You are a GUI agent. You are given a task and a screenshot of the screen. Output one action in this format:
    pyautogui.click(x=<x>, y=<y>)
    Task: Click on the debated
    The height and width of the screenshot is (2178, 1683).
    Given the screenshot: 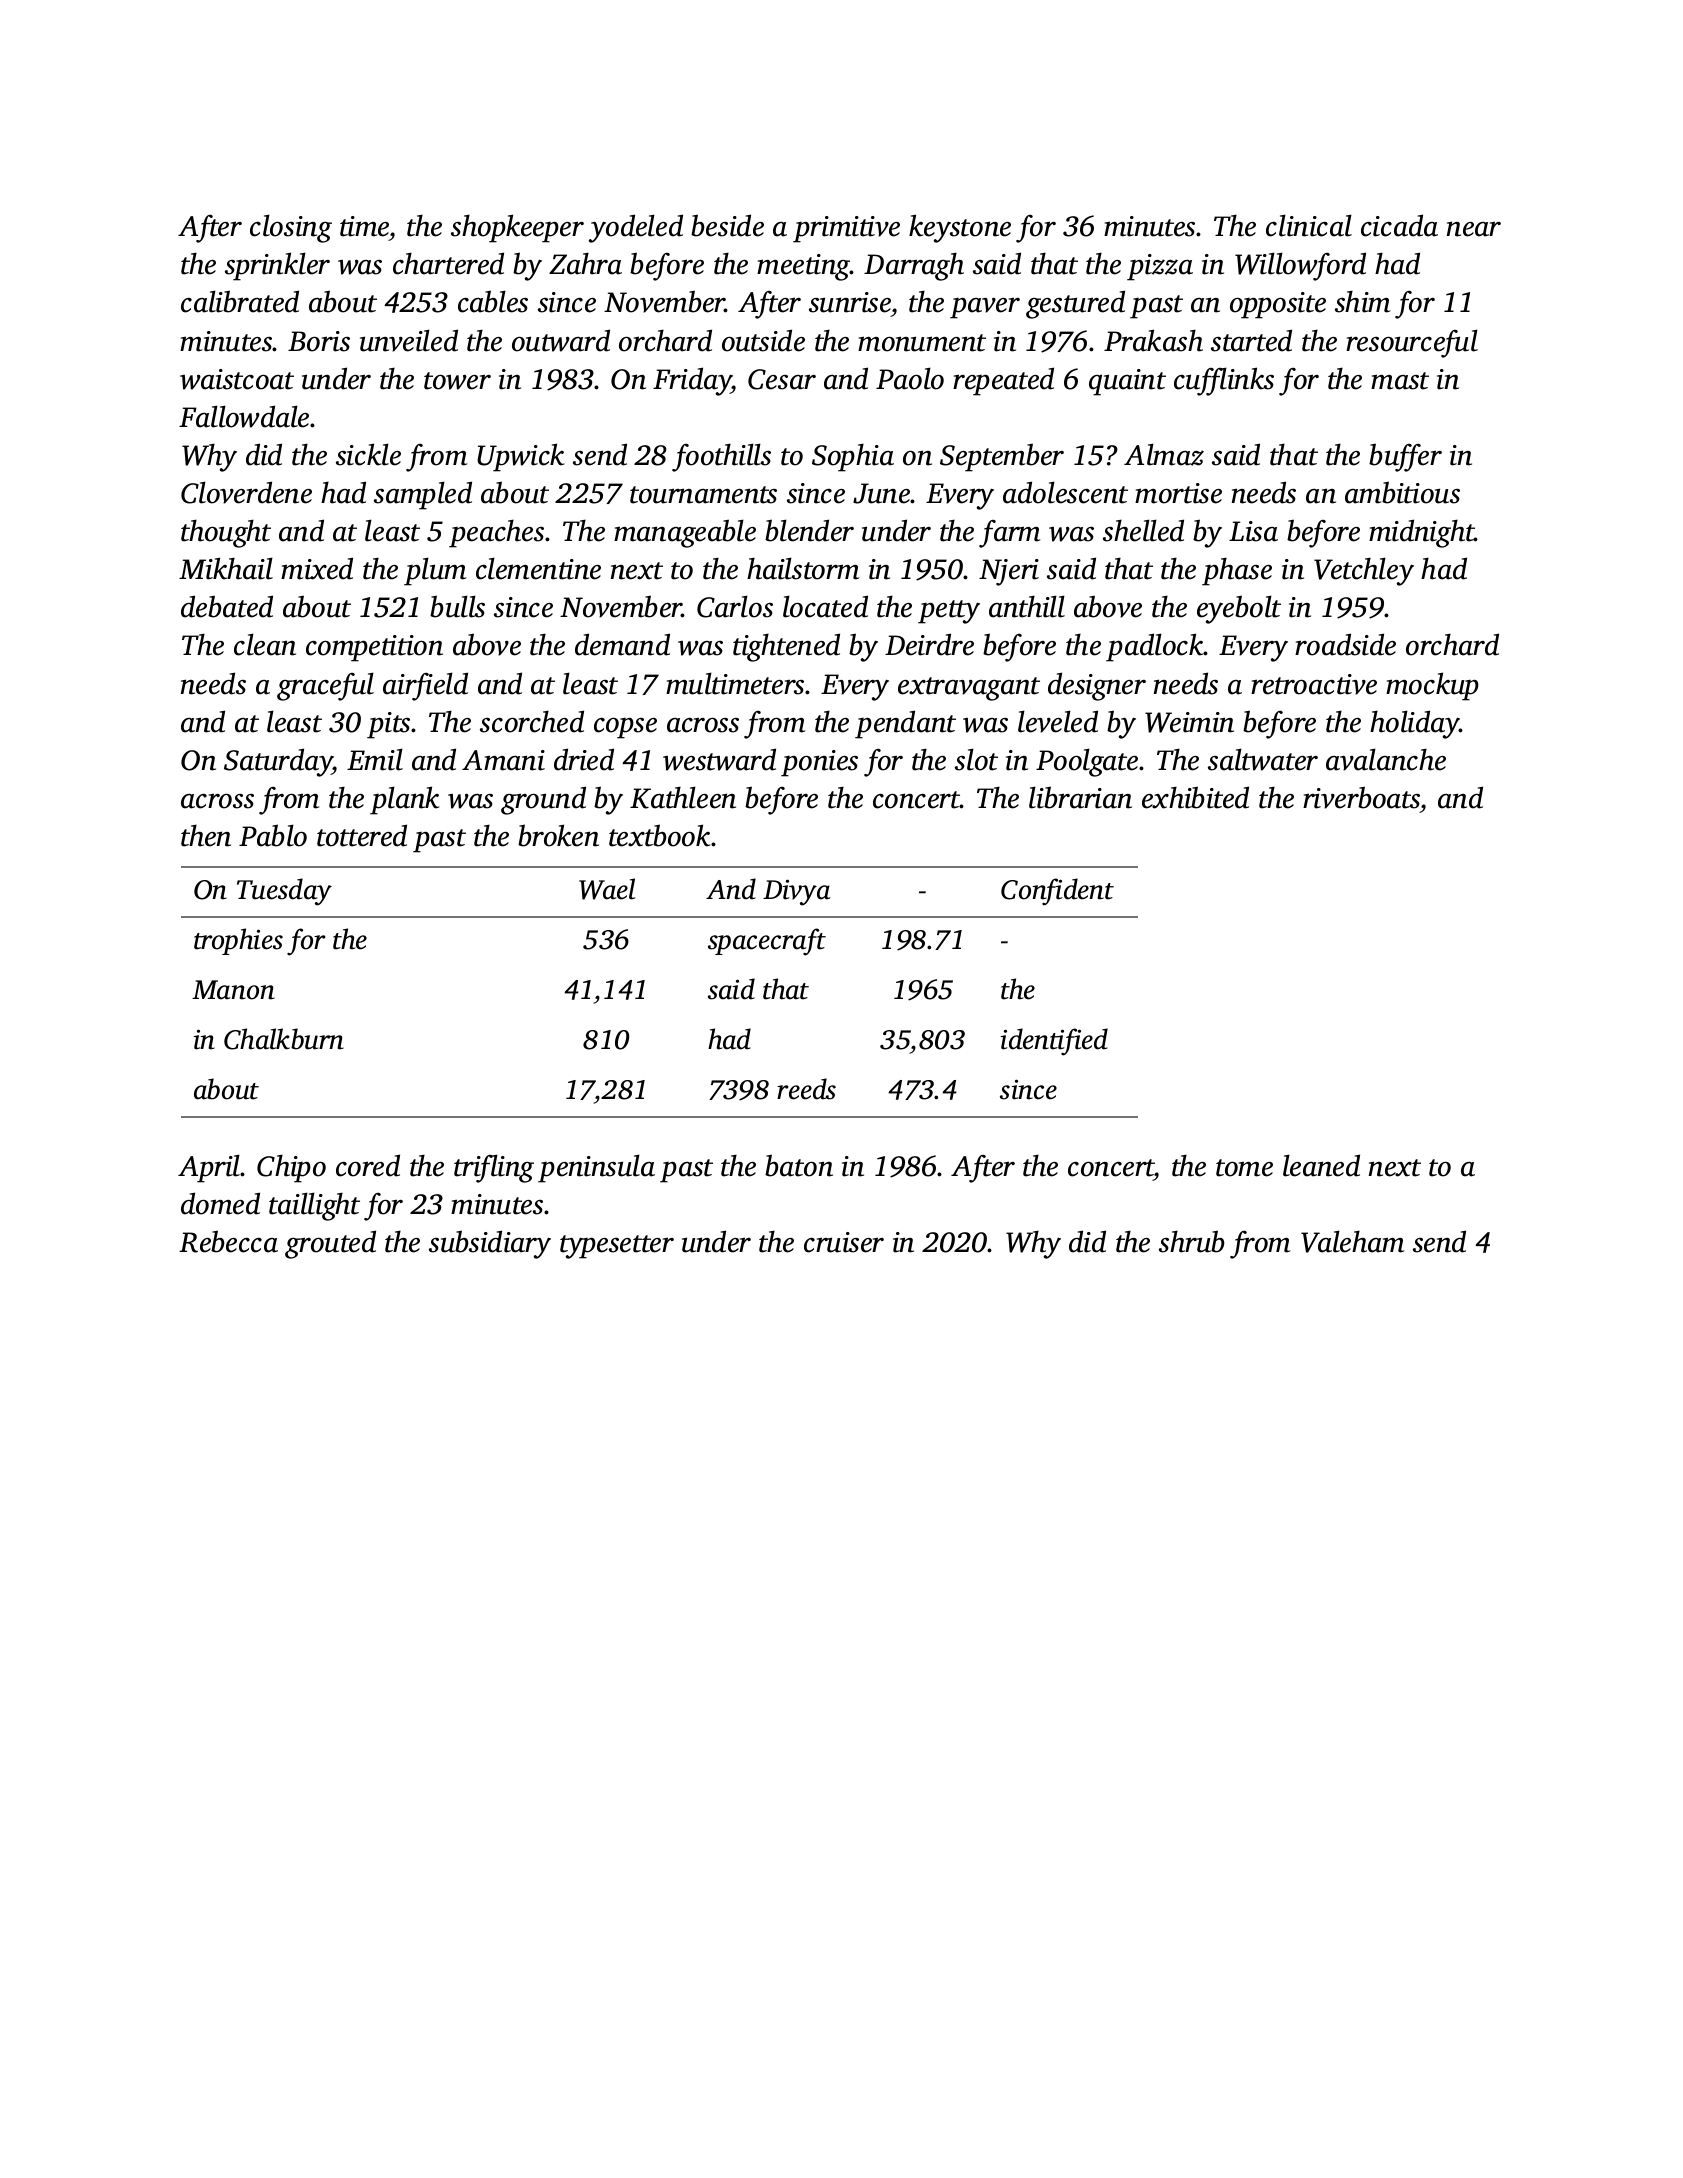 What is the action you would take?
    pyautogui.click(x=227, y=606)
